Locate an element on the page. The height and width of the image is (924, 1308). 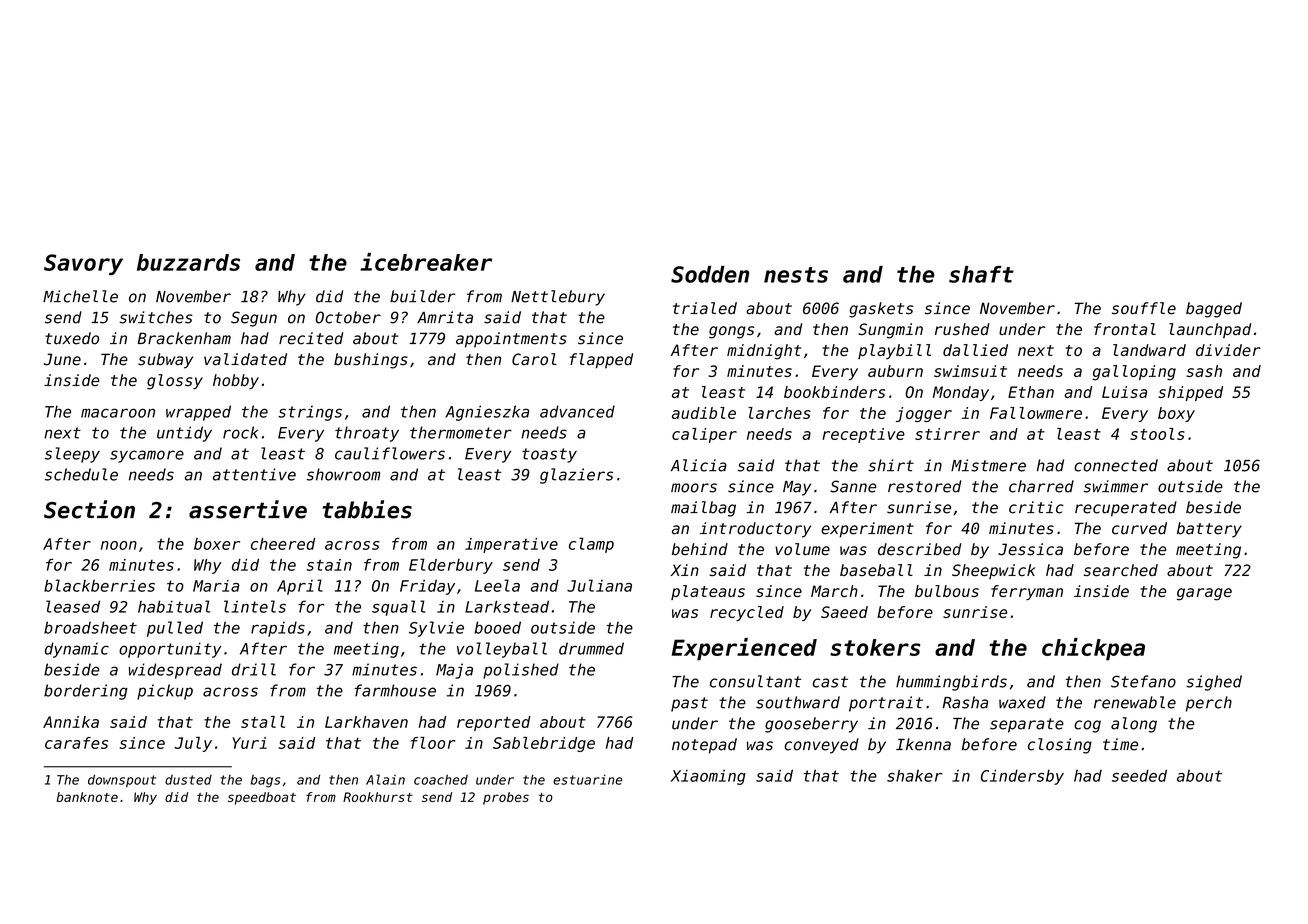
bagged is located at coordinates (1214, 310).
